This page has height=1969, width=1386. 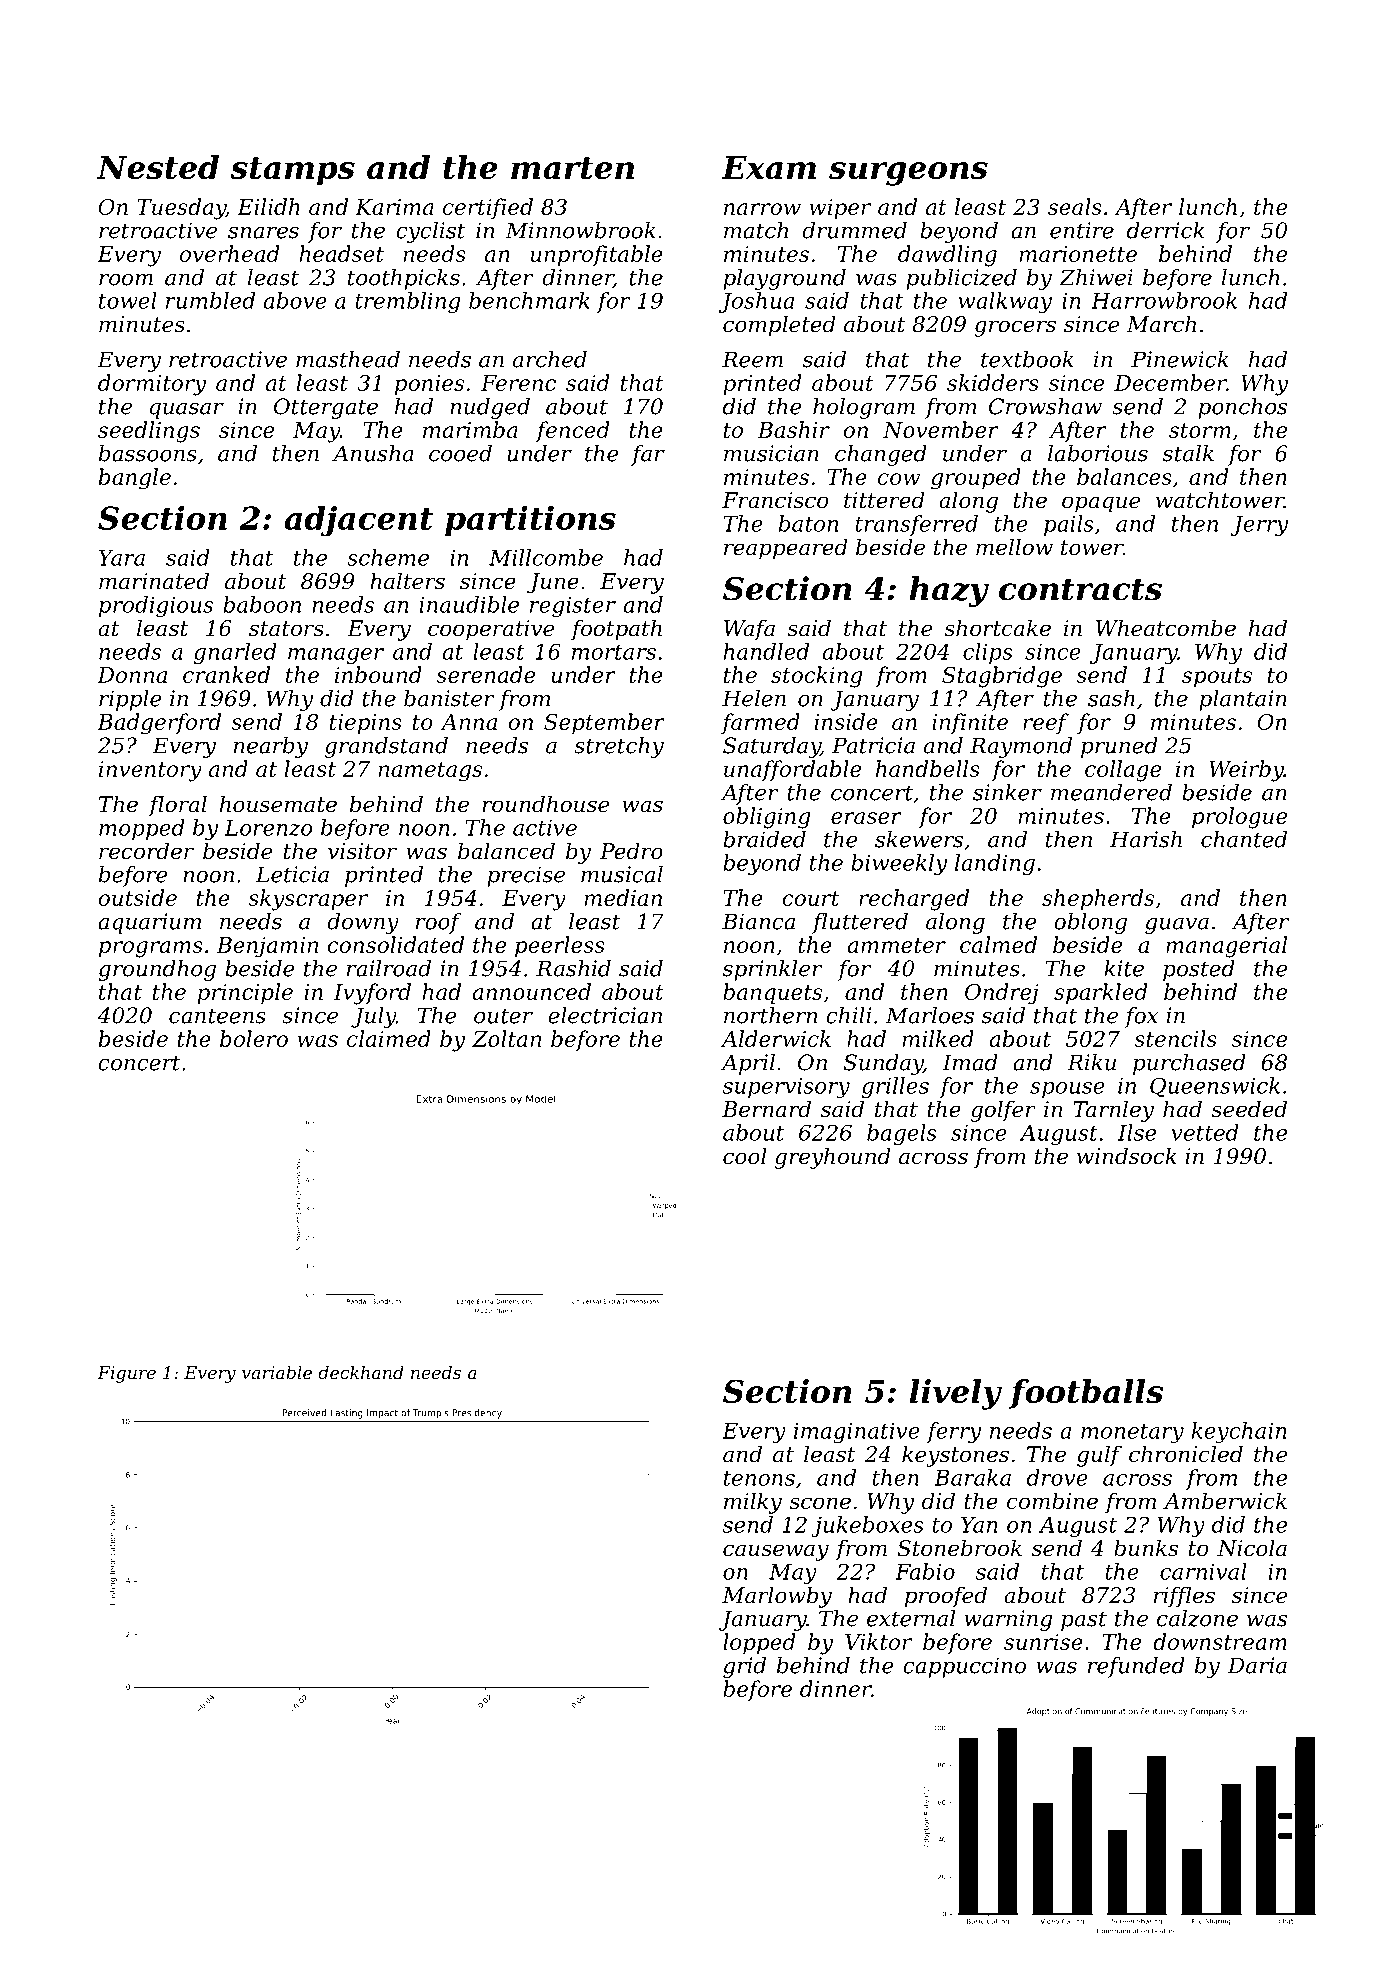 I want to click on fenced, so click(x=572, y=431).
